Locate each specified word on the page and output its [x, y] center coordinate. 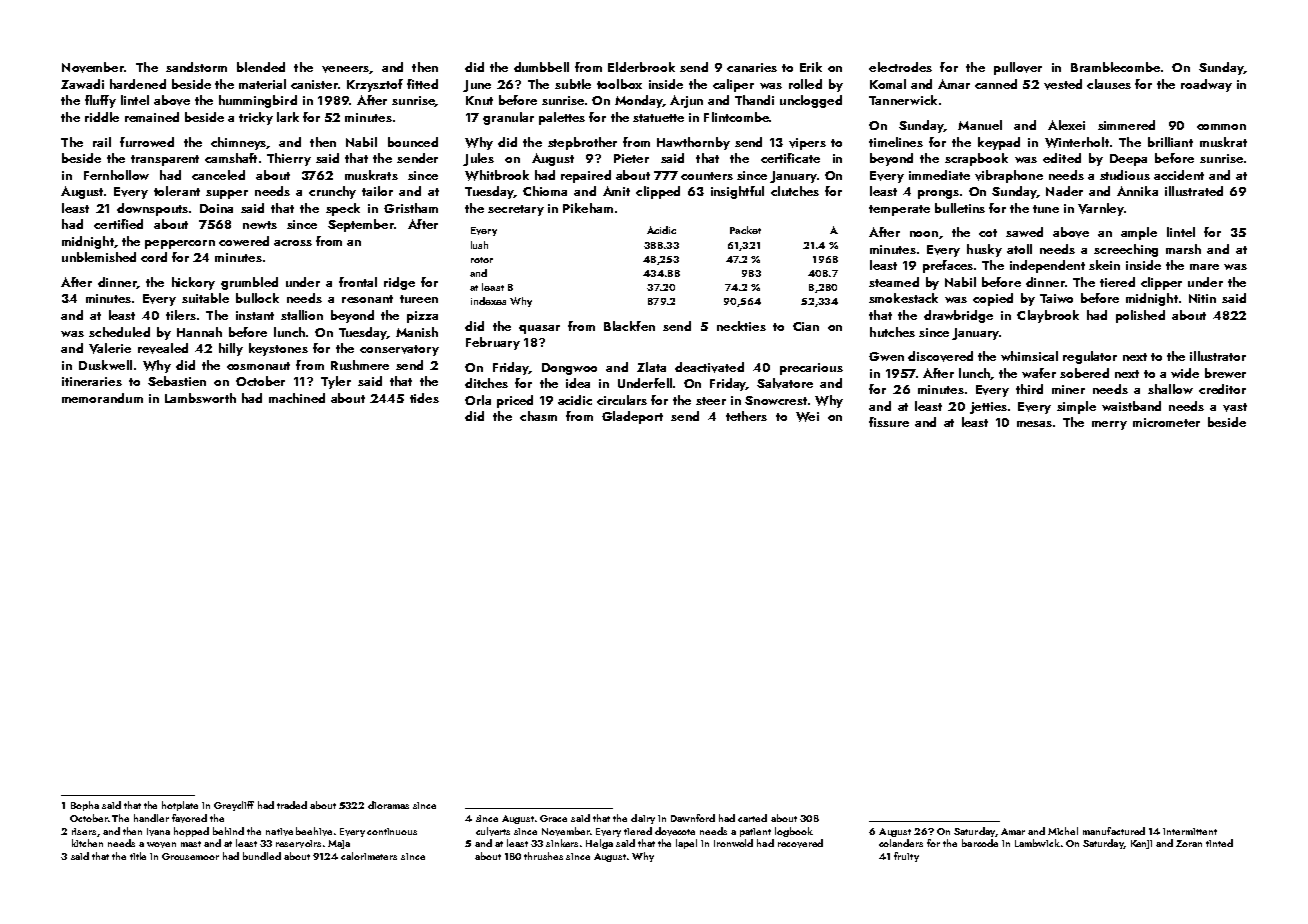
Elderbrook [641, 67]
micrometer [1166, 422]
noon [924, 234]
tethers [746, 416]
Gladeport [632, 417]
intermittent [1190, 831]
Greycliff [234, 806]
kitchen [87, 843]
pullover [1018, 68]
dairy [643, 819]
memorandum [102, 398]
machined [297, 398]
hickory [193, 283]
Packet [745, 230]
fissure [889, 422]
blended [261, 67]
